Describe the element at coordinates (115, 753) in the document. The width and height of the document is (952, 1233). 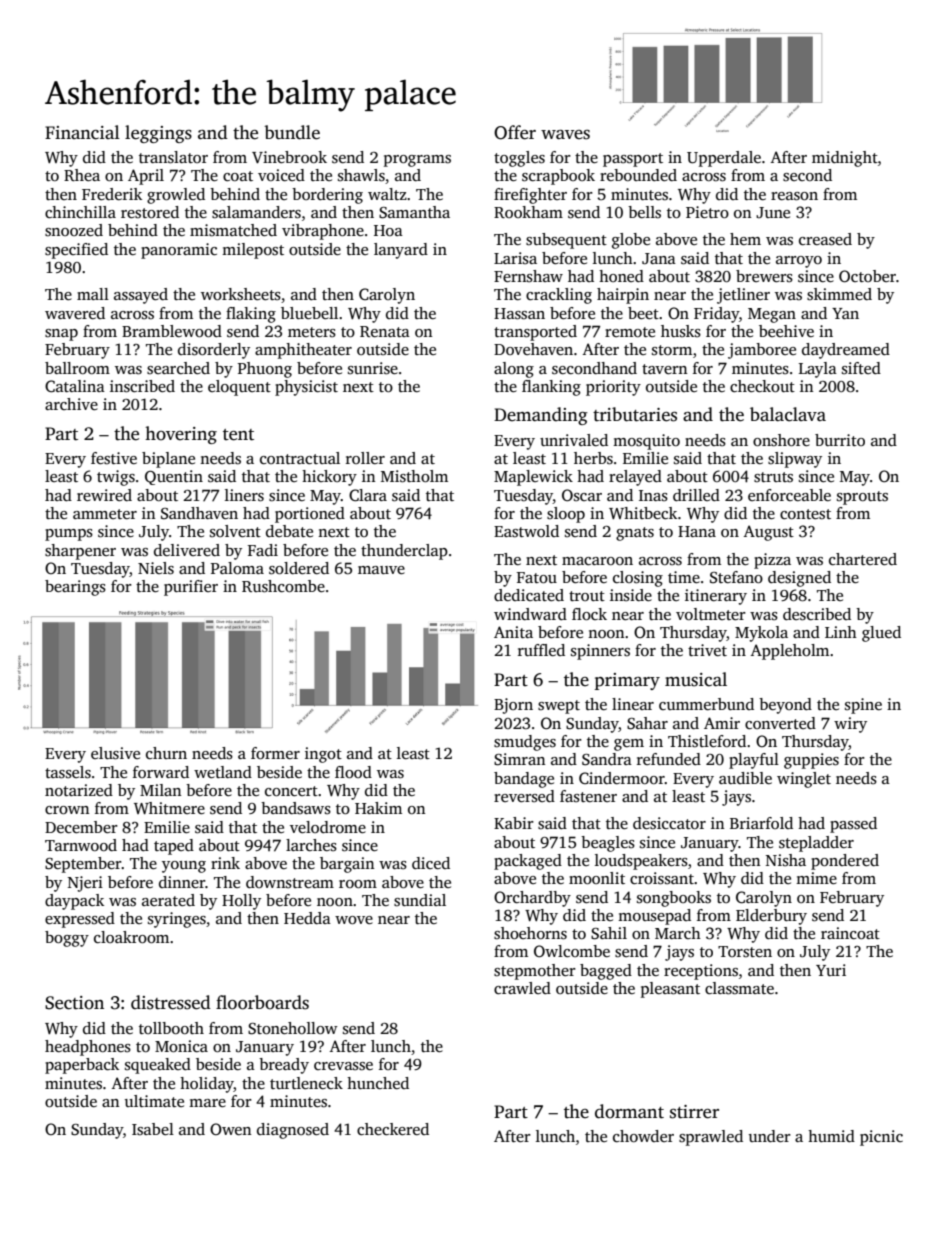
I see `elusive` at that location.
